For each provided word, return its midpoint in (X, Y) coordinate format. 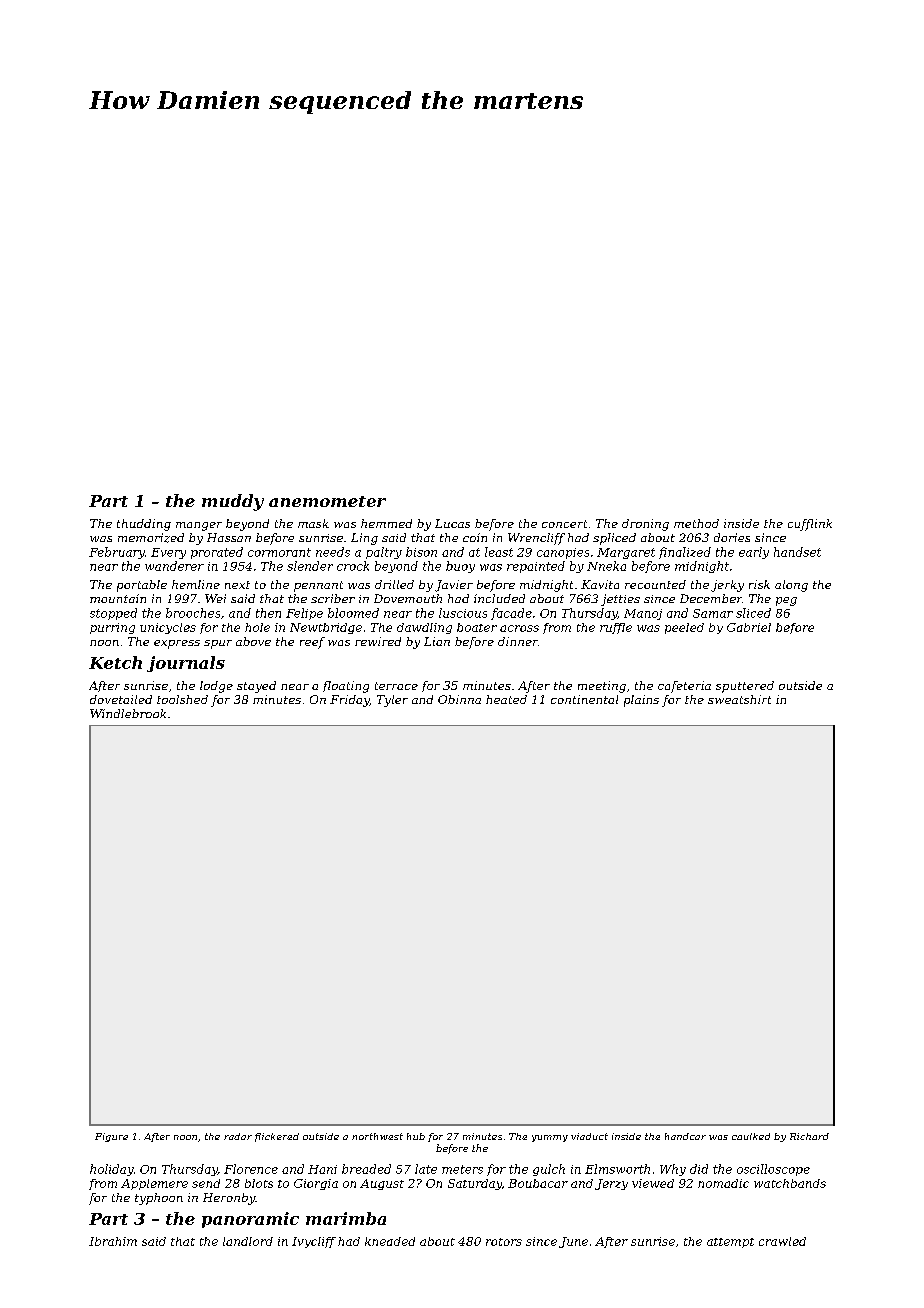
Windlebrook (128, 713)
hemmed (386, 523)
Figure (111, 1137)
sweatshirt (739, 699)
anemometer (327, 501)
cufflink (810, 525)
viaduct (589, 1136)
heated (506, 699)
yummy (550, 1138)
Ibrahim (113, 1241)
